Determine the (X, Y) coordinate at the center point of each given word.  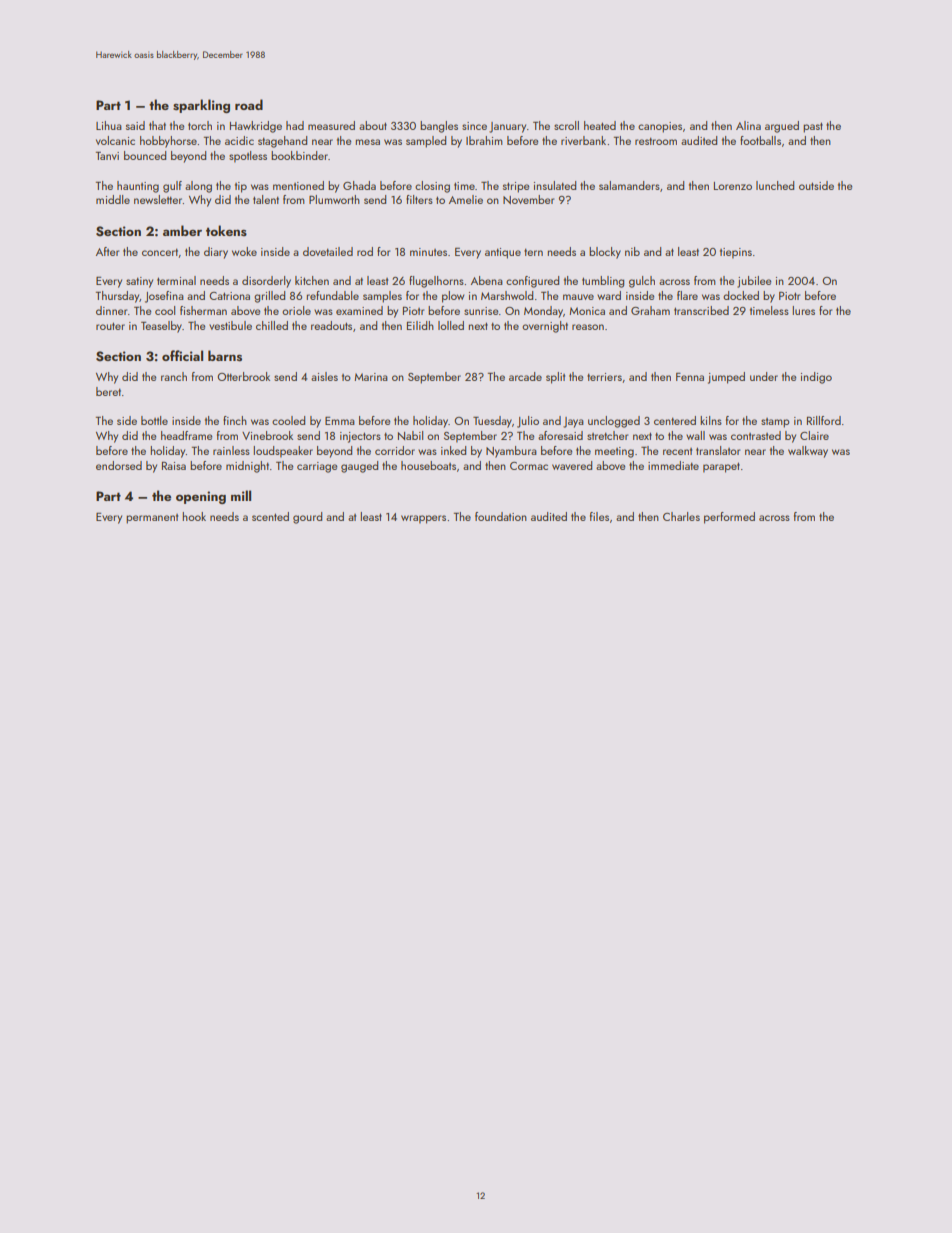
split (555, 378)
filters (419, 199)
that (157, 125)
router (110, 326)
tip (241, 187)
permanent (152, 519)
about (373, 125)
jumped (726, 378)
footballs (760, 140)
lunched (775, 185)
